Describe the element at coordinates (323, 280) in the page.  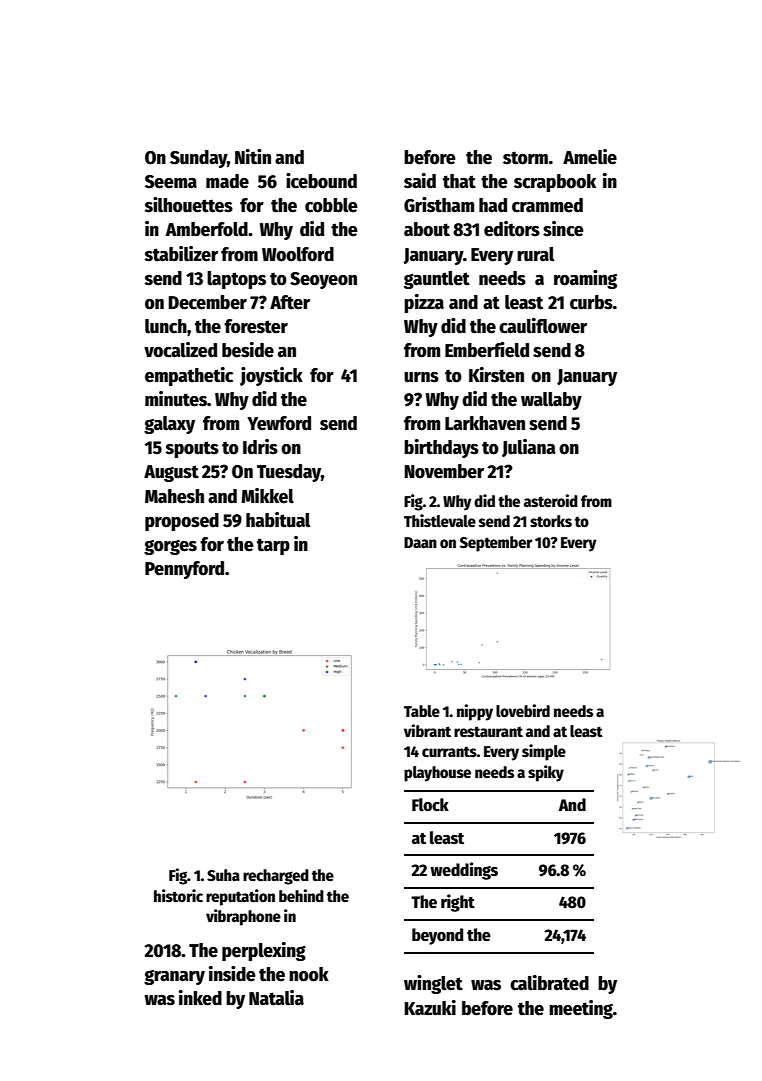
I see `Seoyeon` at that location.
